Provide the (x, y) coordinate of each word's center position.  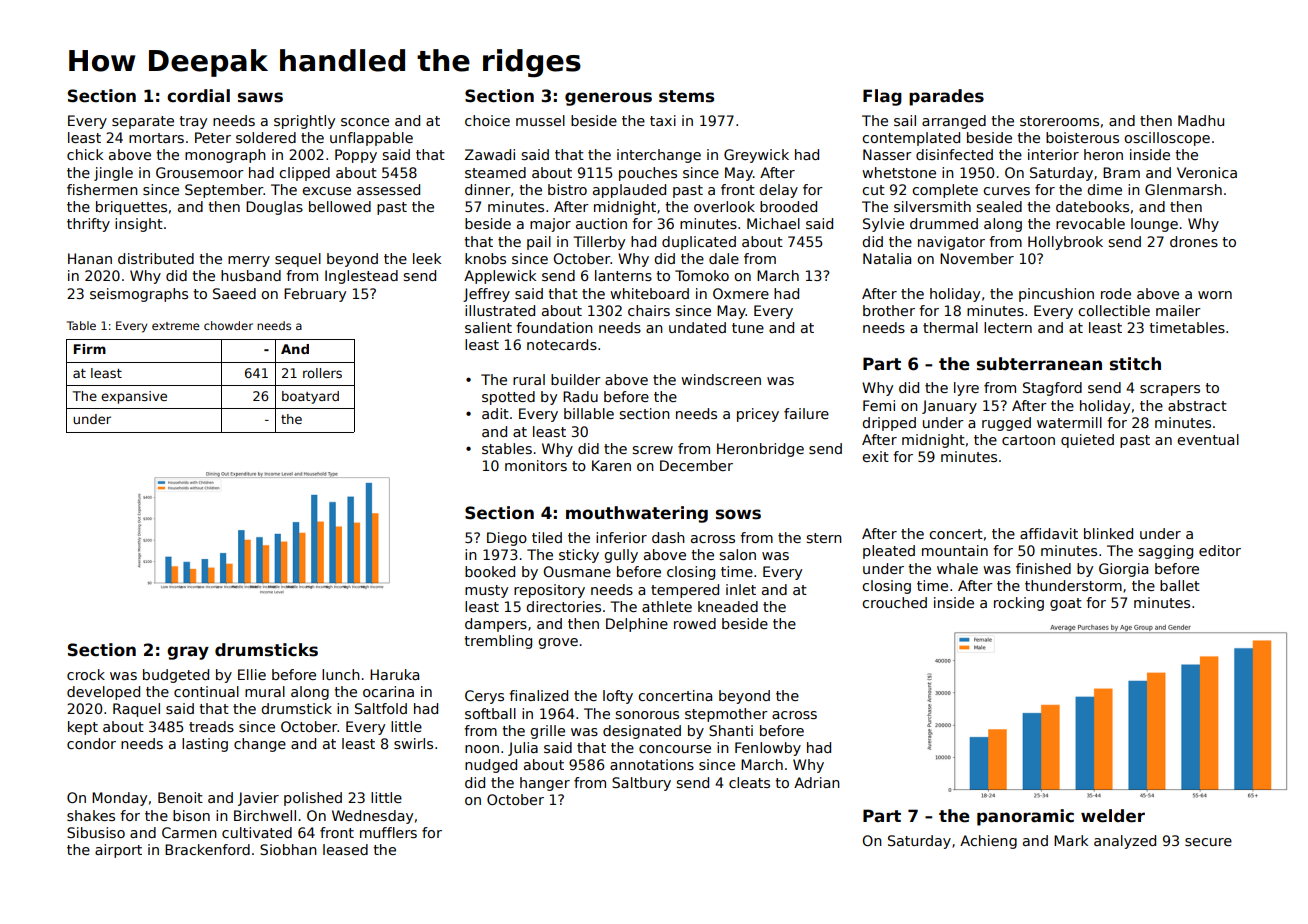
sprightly (304, 122)
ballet (1180, 585)
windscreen (721, 379)
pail (539, 243)
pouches (648, 174)
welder (1113, 816)
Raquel (136, 710)
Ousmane (577, 571)
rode (1116, 293)
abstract (1197, 405)
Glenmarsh (1183, 189)
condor (91, 743)
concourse (675, 749)
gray (188, 653)
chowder (228, 325)
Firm (90, 349)
